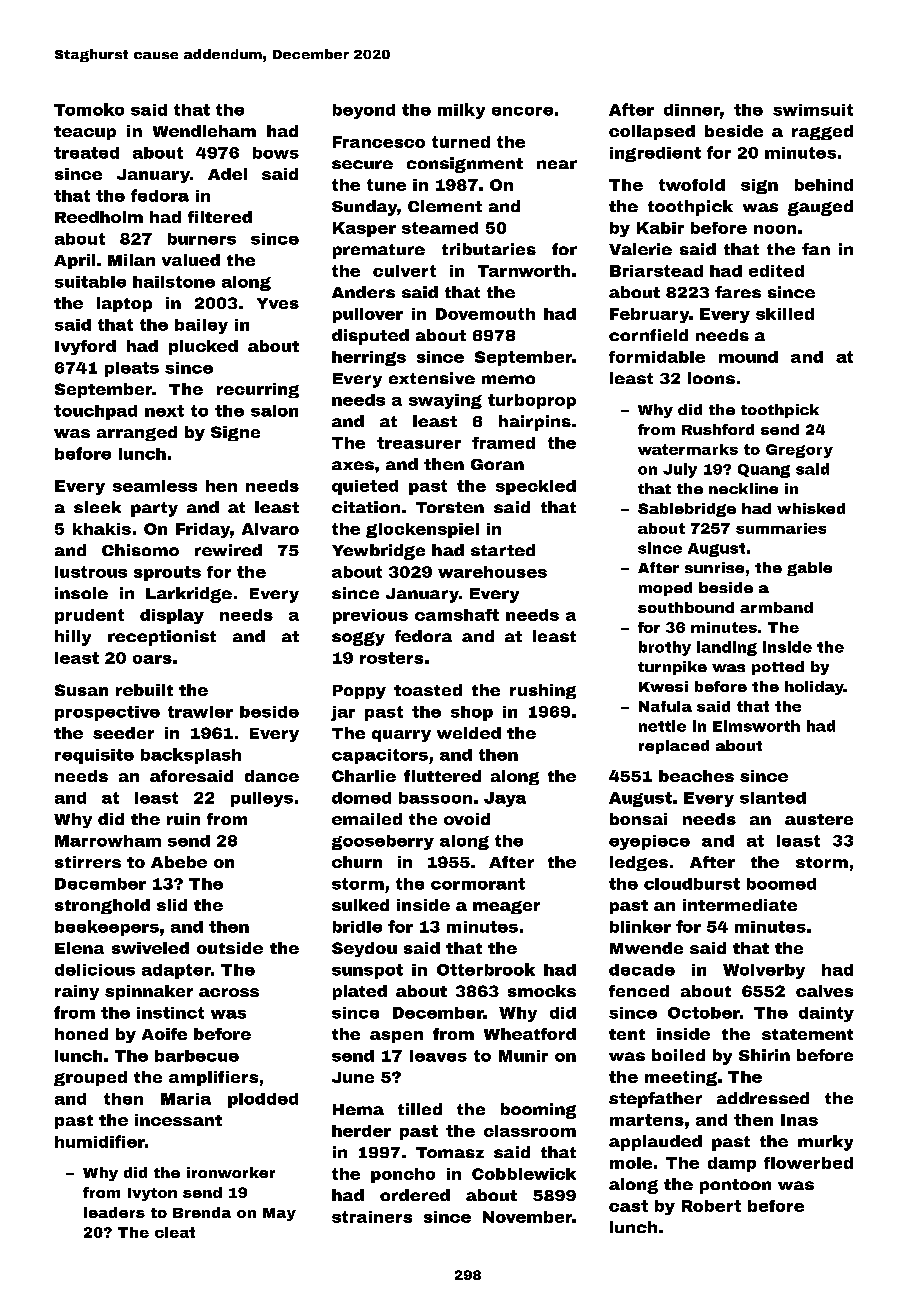 This document has height=1316, width=908. What do you see at coordinates (445, 206) in the document?
I see `Clement` at bounding box center [445, 206].
